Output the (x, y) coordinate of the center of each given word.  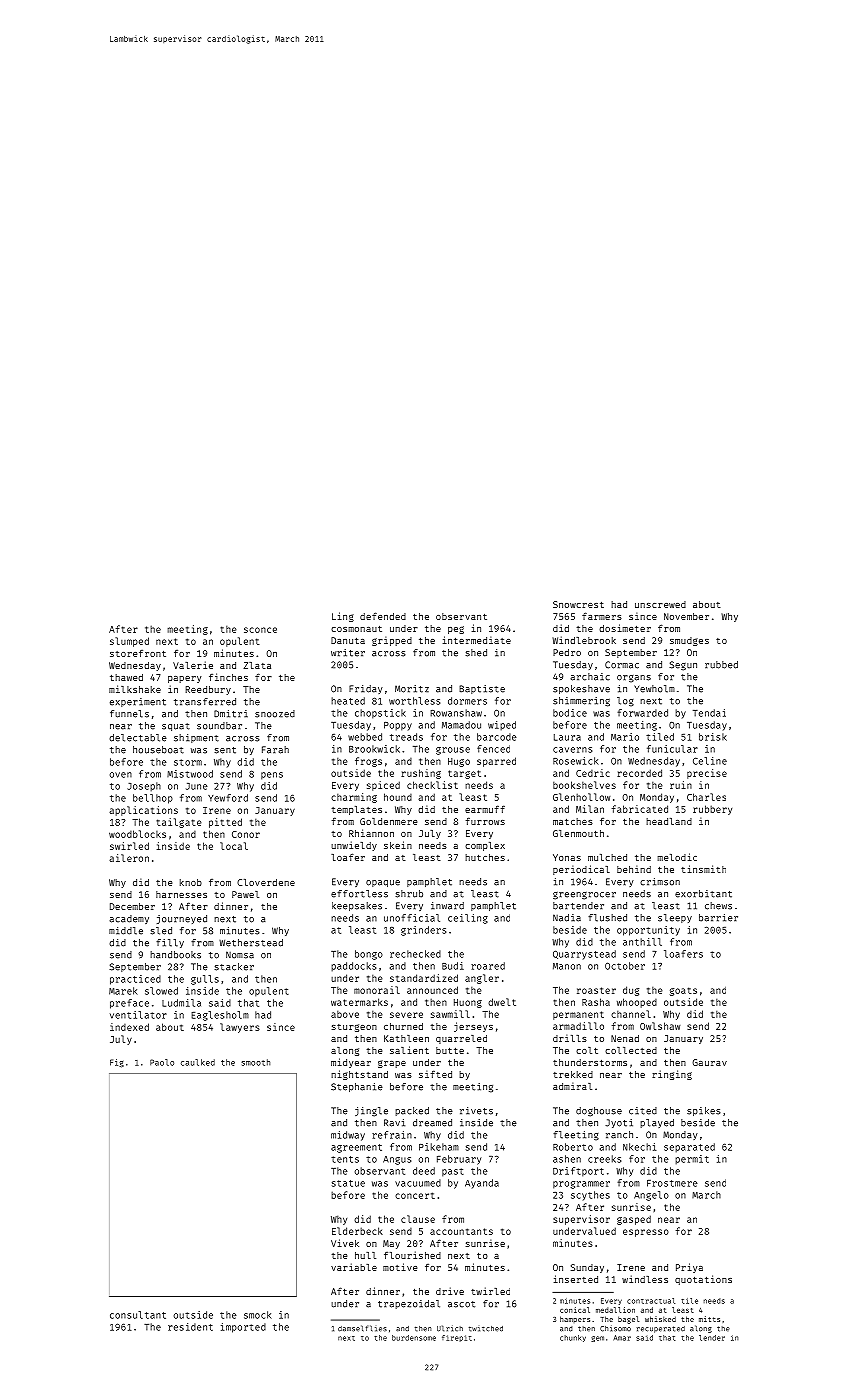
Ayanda (482, 1184)
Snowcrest (578, 604)
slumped (129, 642)
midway (348, 1136)
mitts (709, 1319)
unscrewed (660, 604)
